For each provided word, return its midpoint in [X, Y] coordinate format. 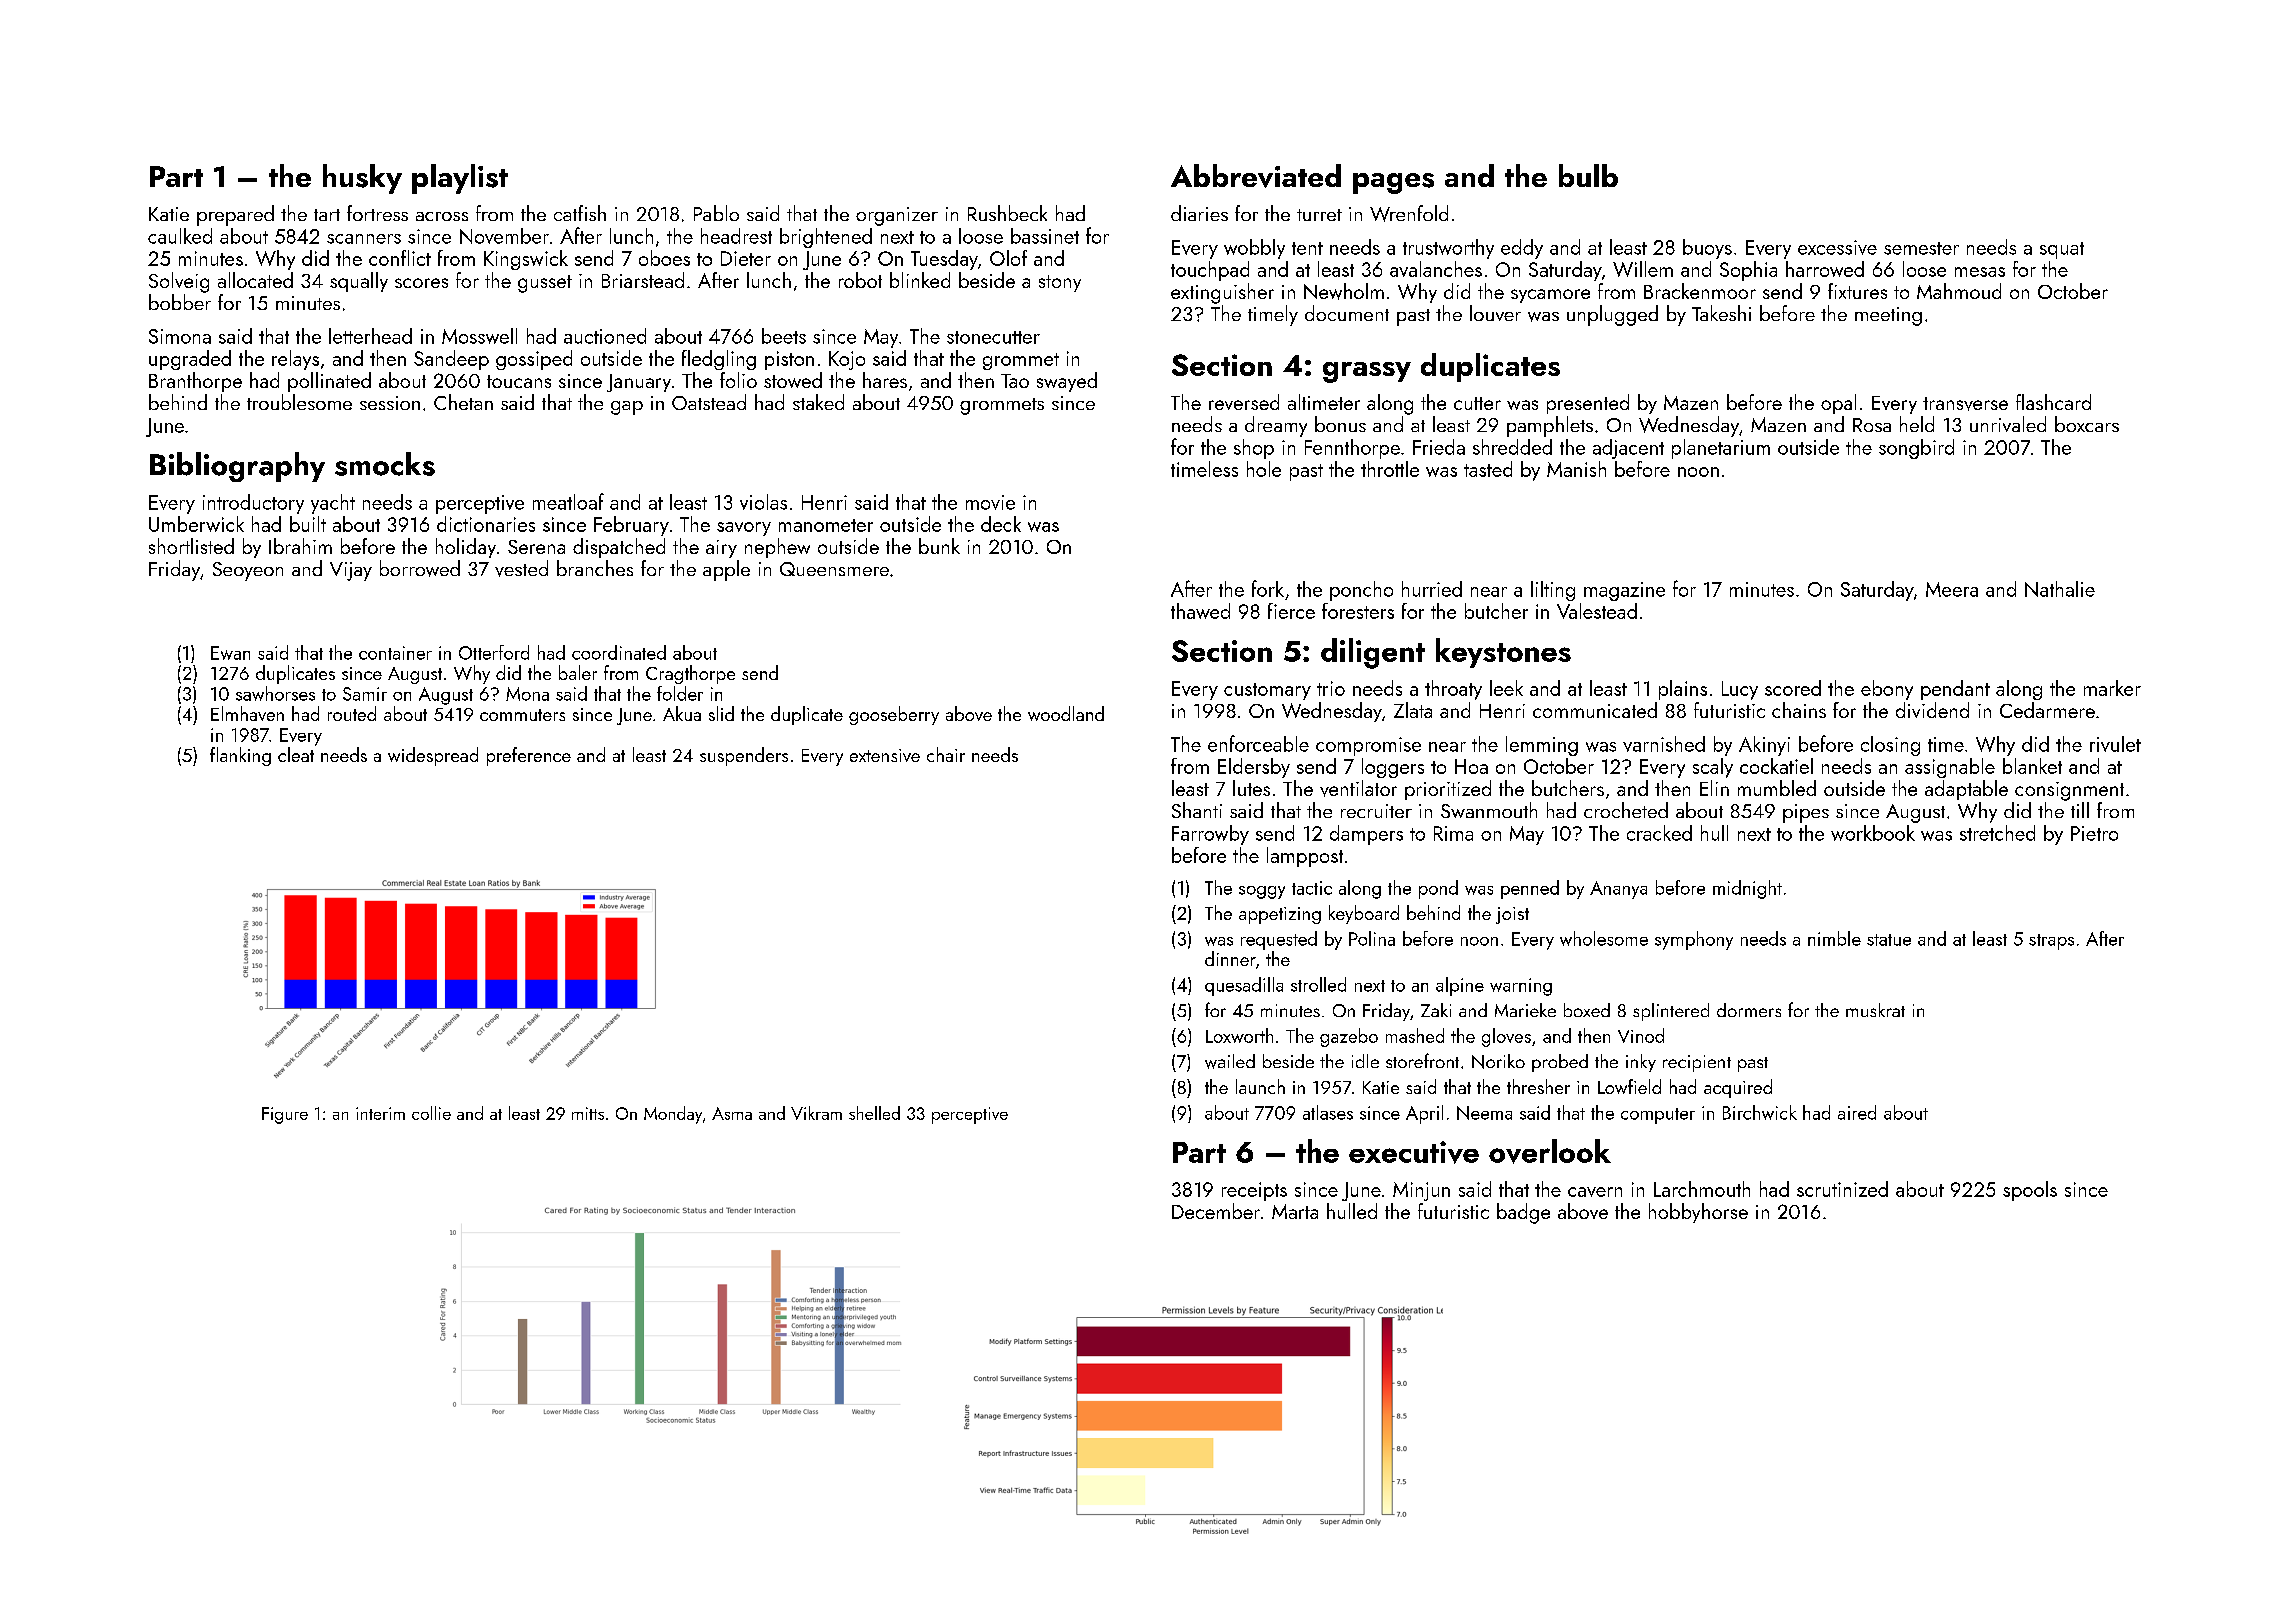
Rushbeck [1007, 213]
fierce [1291, 611]
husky [362, 179]
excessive [1837, 247]
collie [431, 1113]
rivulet [2115, 744]
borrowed [420, 568]
